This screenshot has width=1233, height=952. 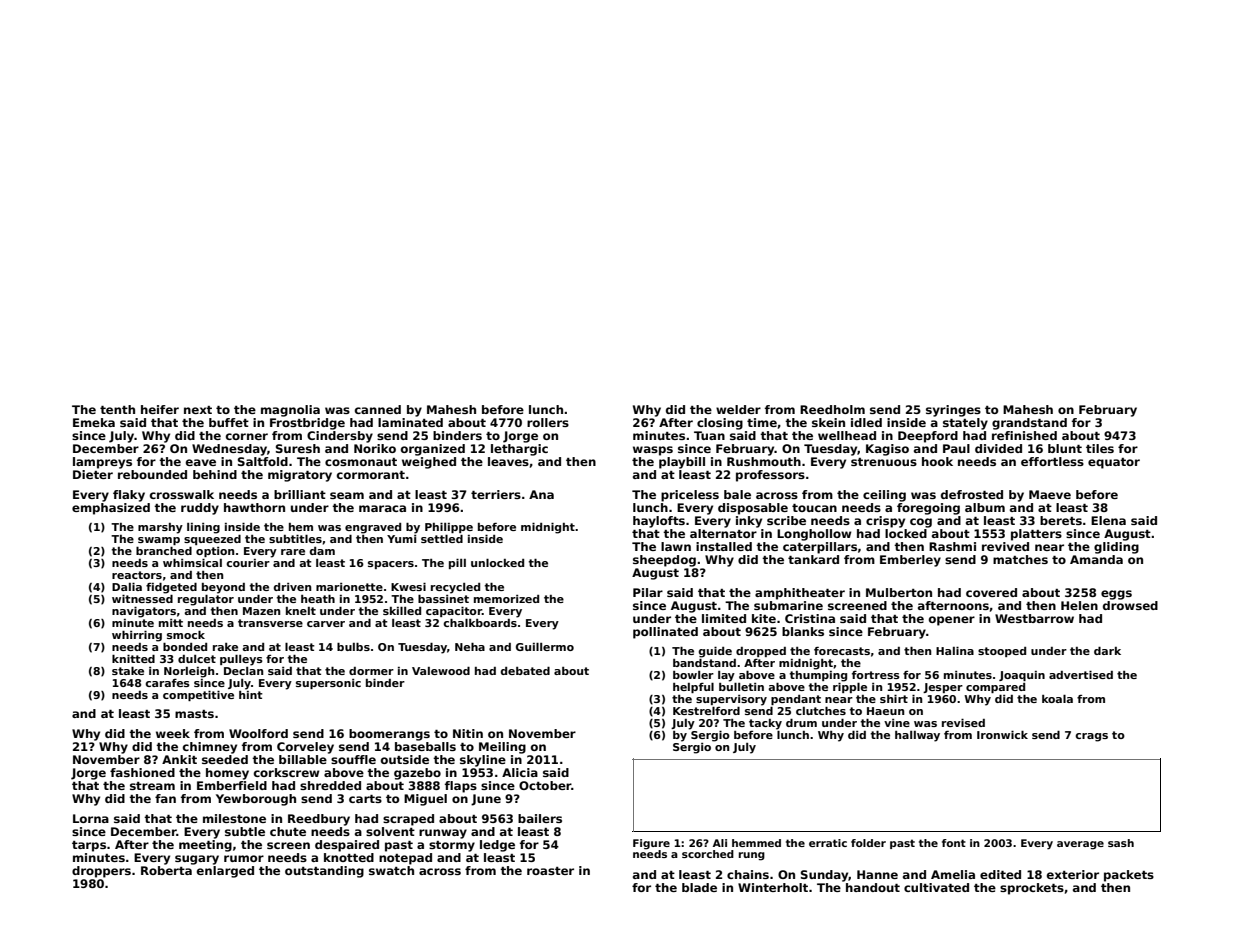 I want to click on welder, so click(x=738, y=409).
